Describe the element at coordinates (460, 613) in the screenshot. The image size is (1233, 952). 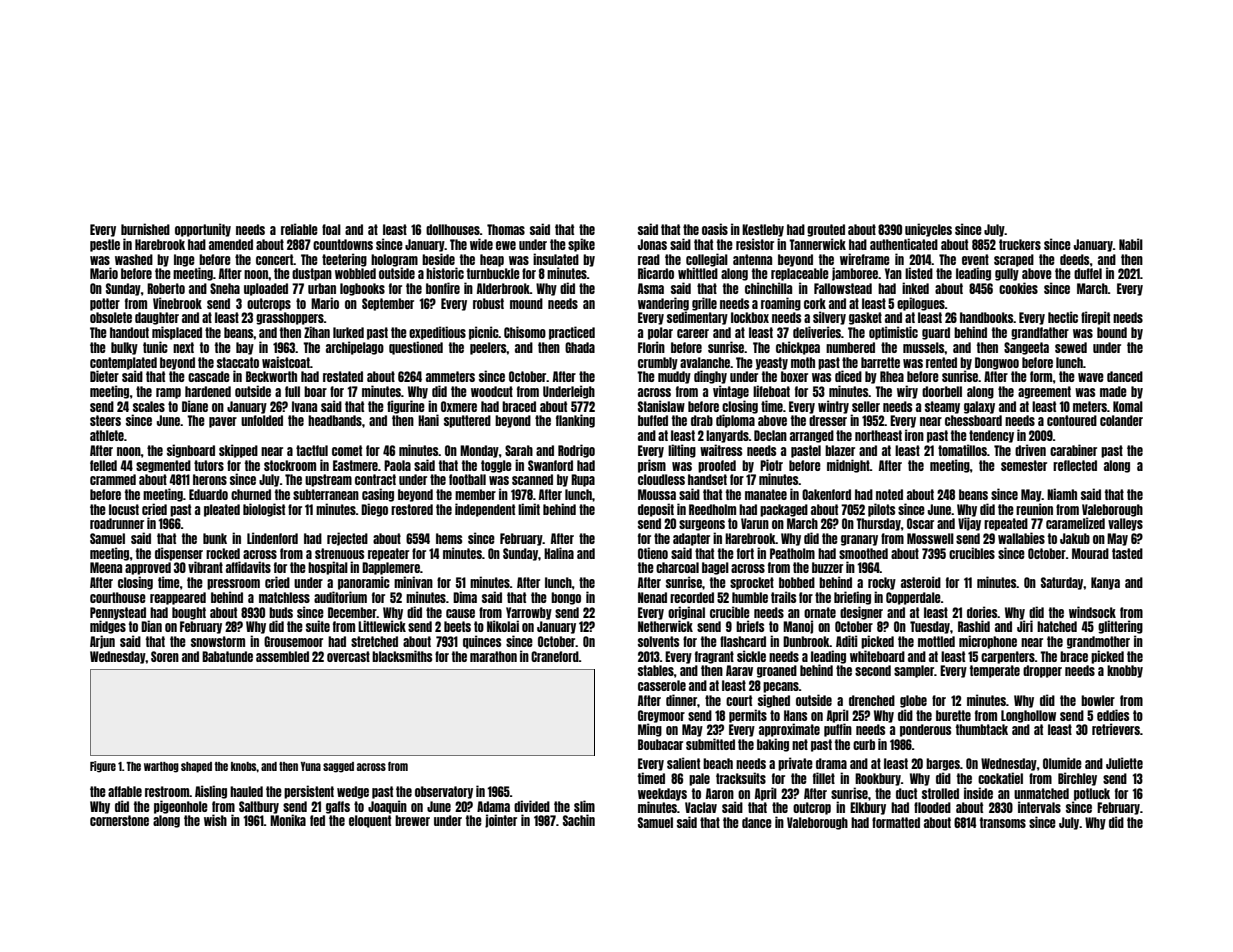
I see `cause` at that location.
